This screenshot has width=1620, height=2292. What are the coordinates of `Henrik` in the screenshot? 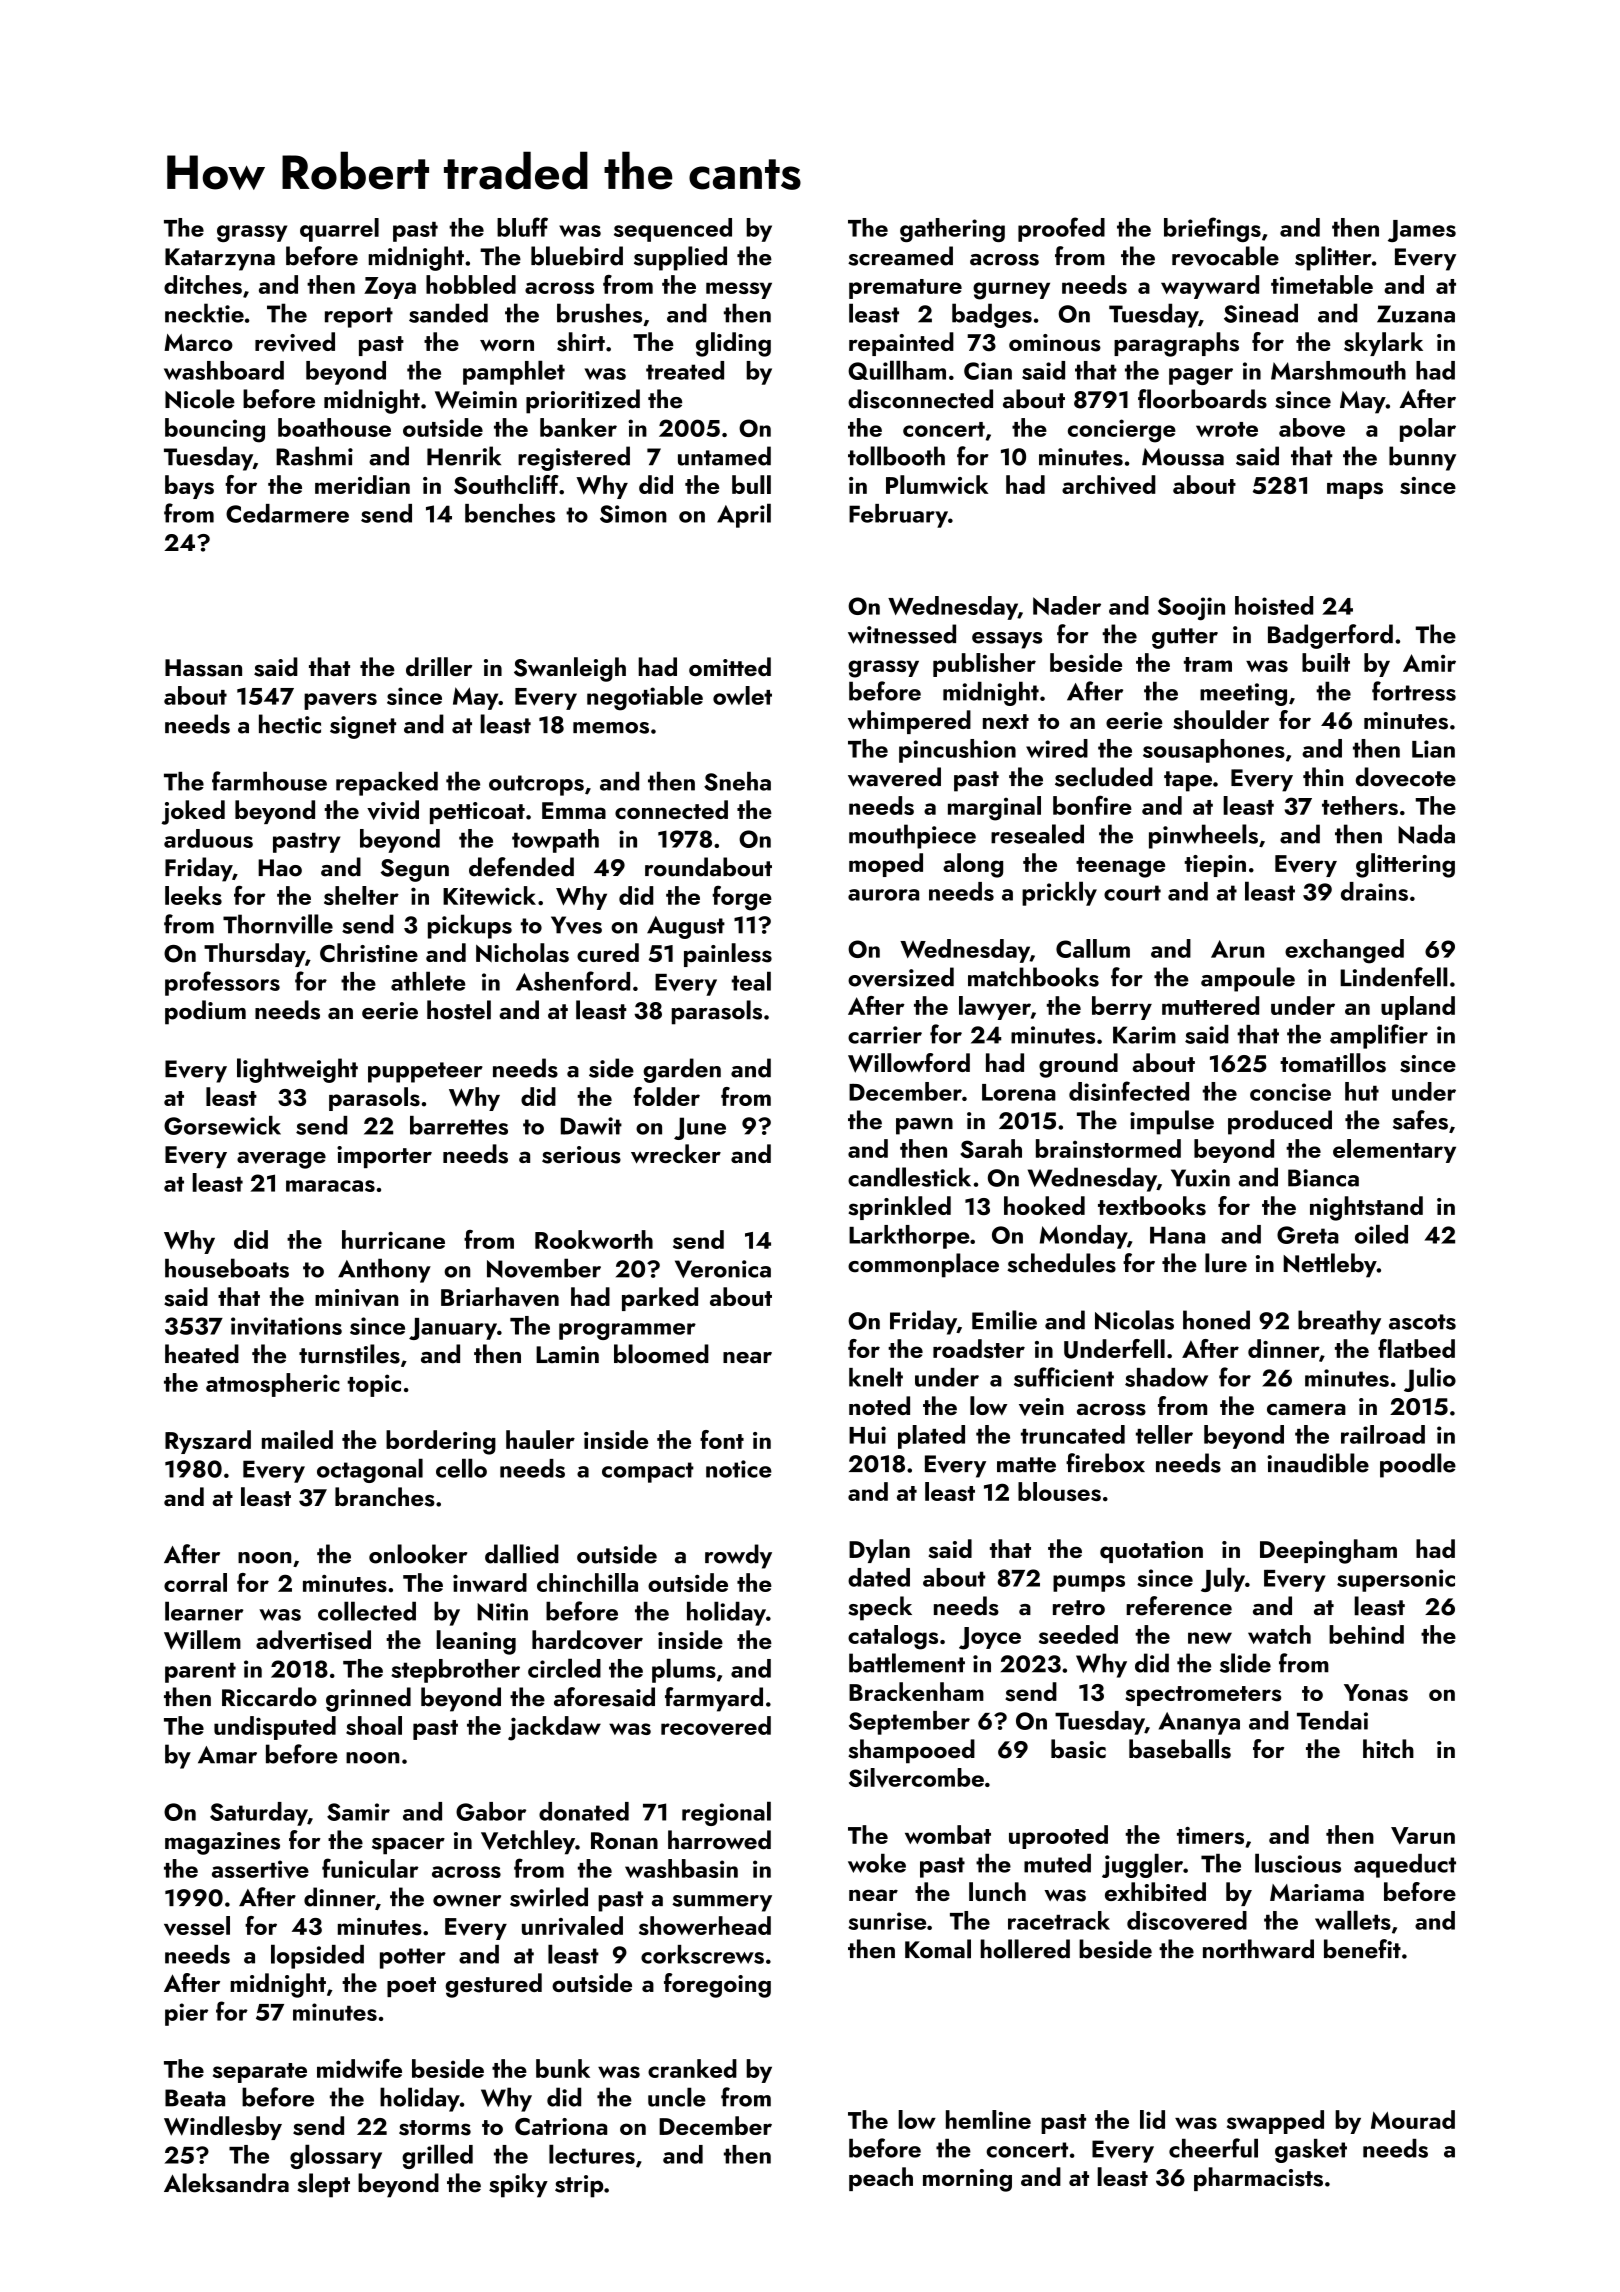 It's located at (464, 456).
